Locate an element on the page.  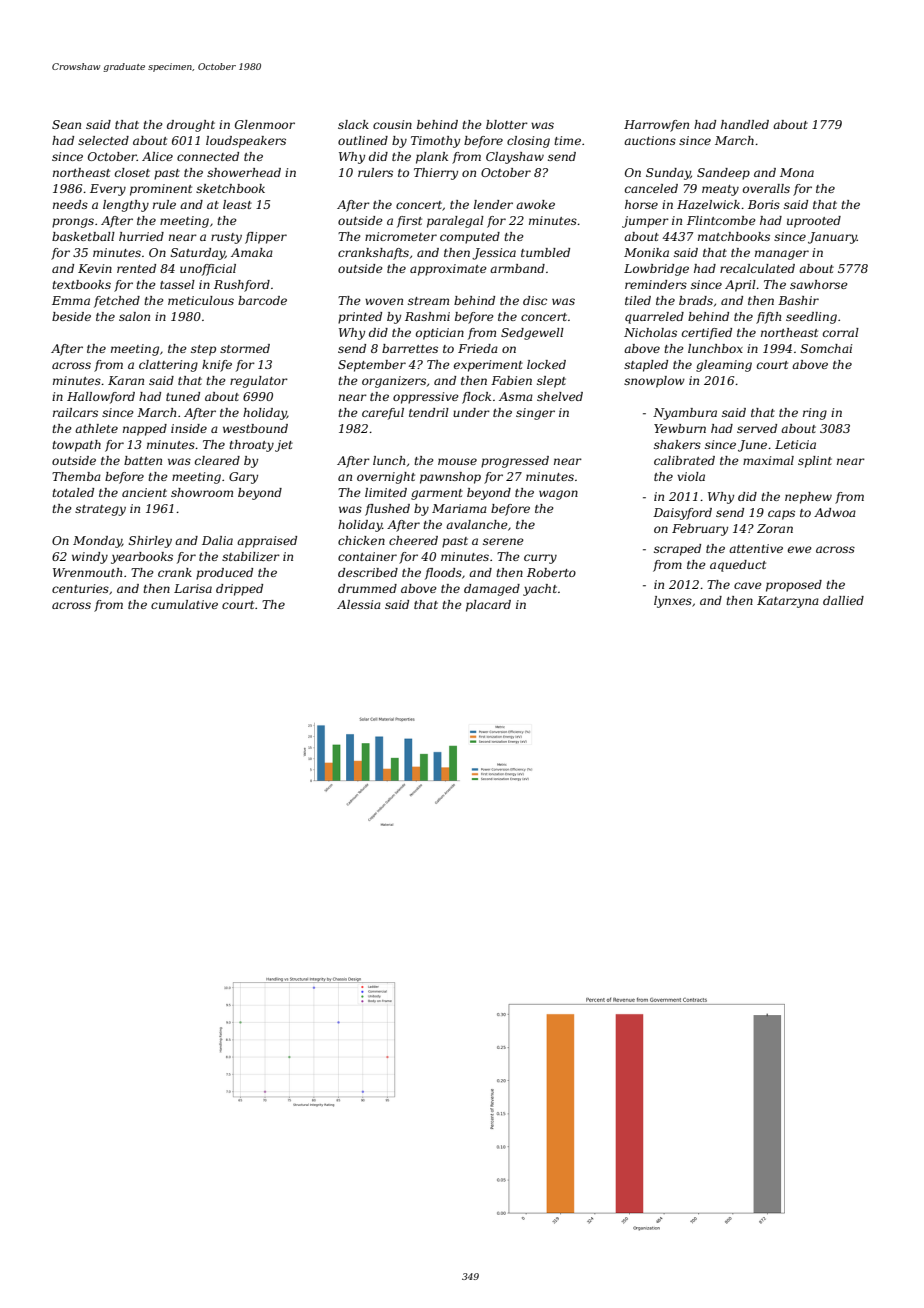
calibrated is located at coordinates (684, 460).
